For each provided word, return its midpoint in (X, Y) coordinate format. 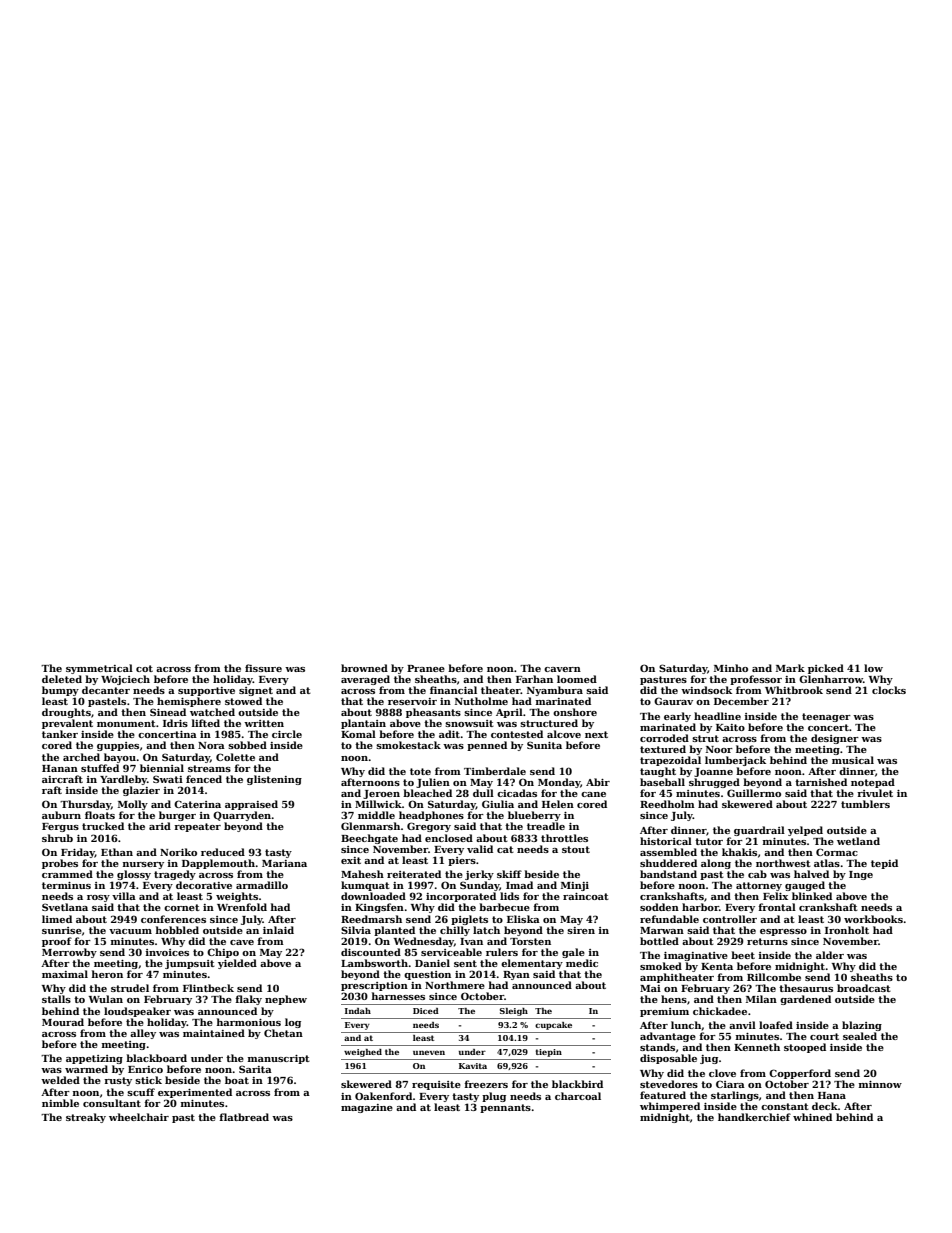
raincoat (586, 896)
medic (582, 963)
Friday (78, 853)
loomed (577, 679)
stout (576, 849)
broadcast (864, 988)
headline (717, 716)
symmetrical (99, 669)
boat (237, 1080)
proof (57, 942)
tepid (884, 864)
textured (663, 749)
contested (517, 734)
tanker (60, 734)
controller (730, 919)
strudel (130, 988)
